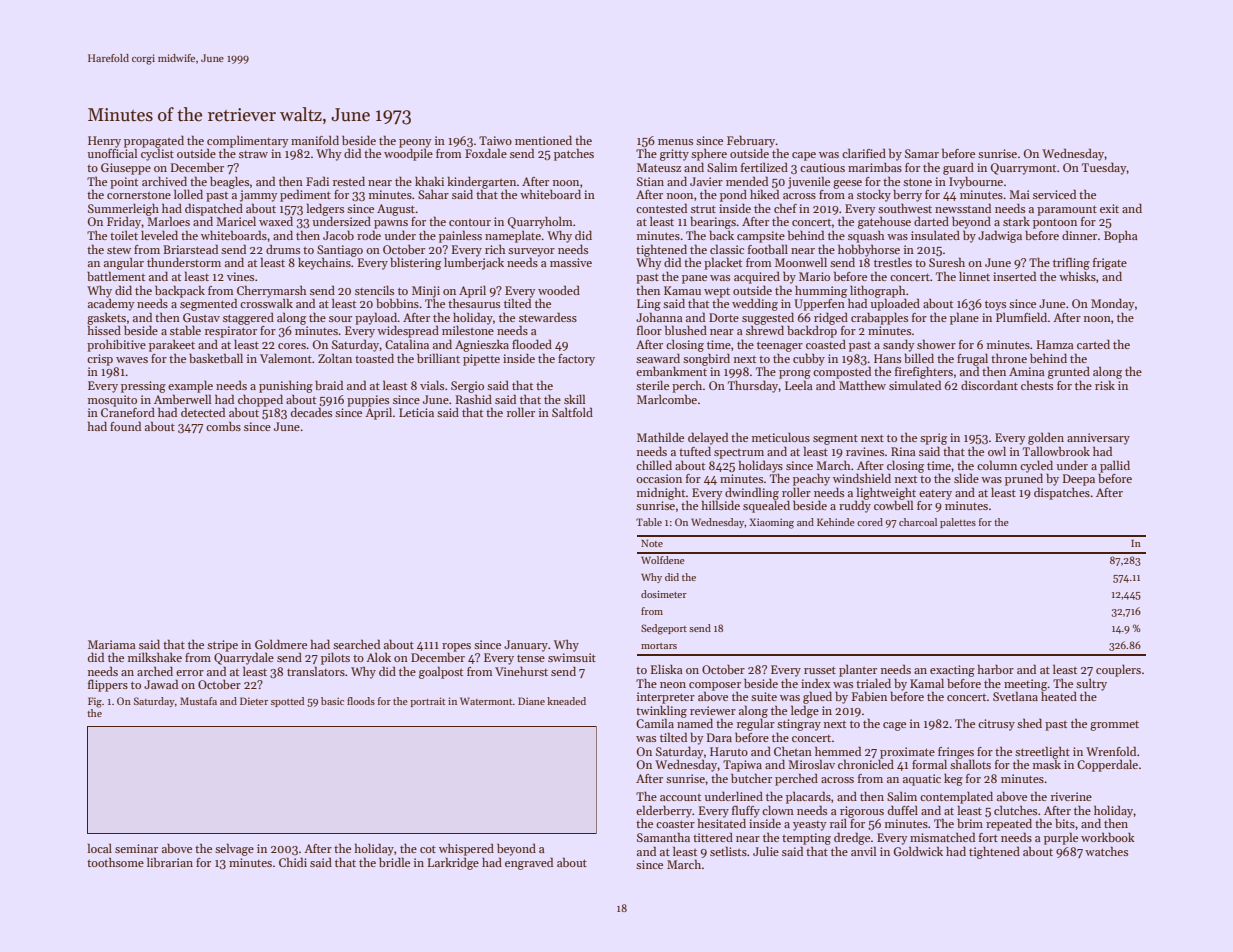  Describe the element at coordinates (572, 412) in the screenshot. I see `Saltfold` at that location.
